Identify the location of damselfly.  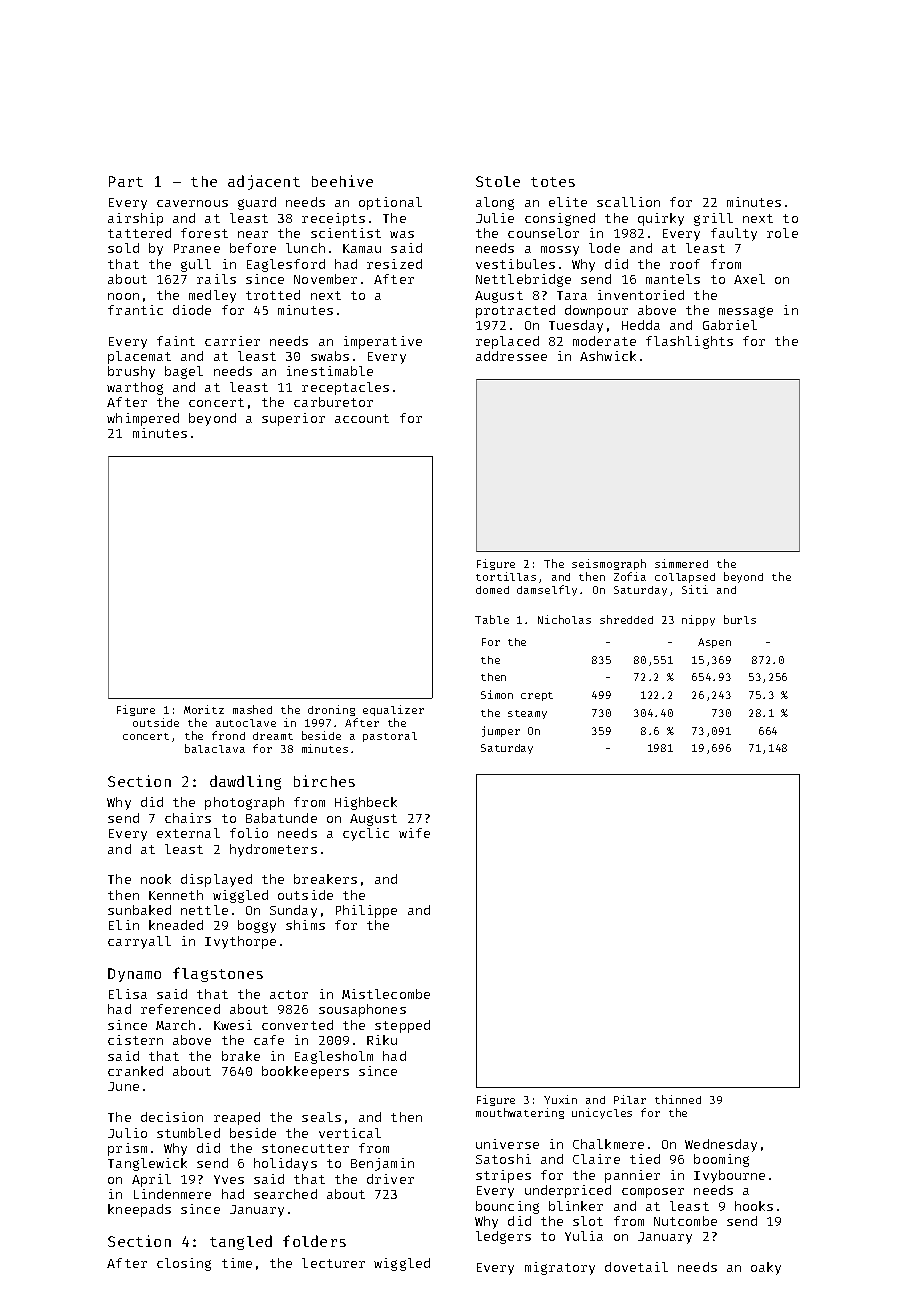
(547, 590).
